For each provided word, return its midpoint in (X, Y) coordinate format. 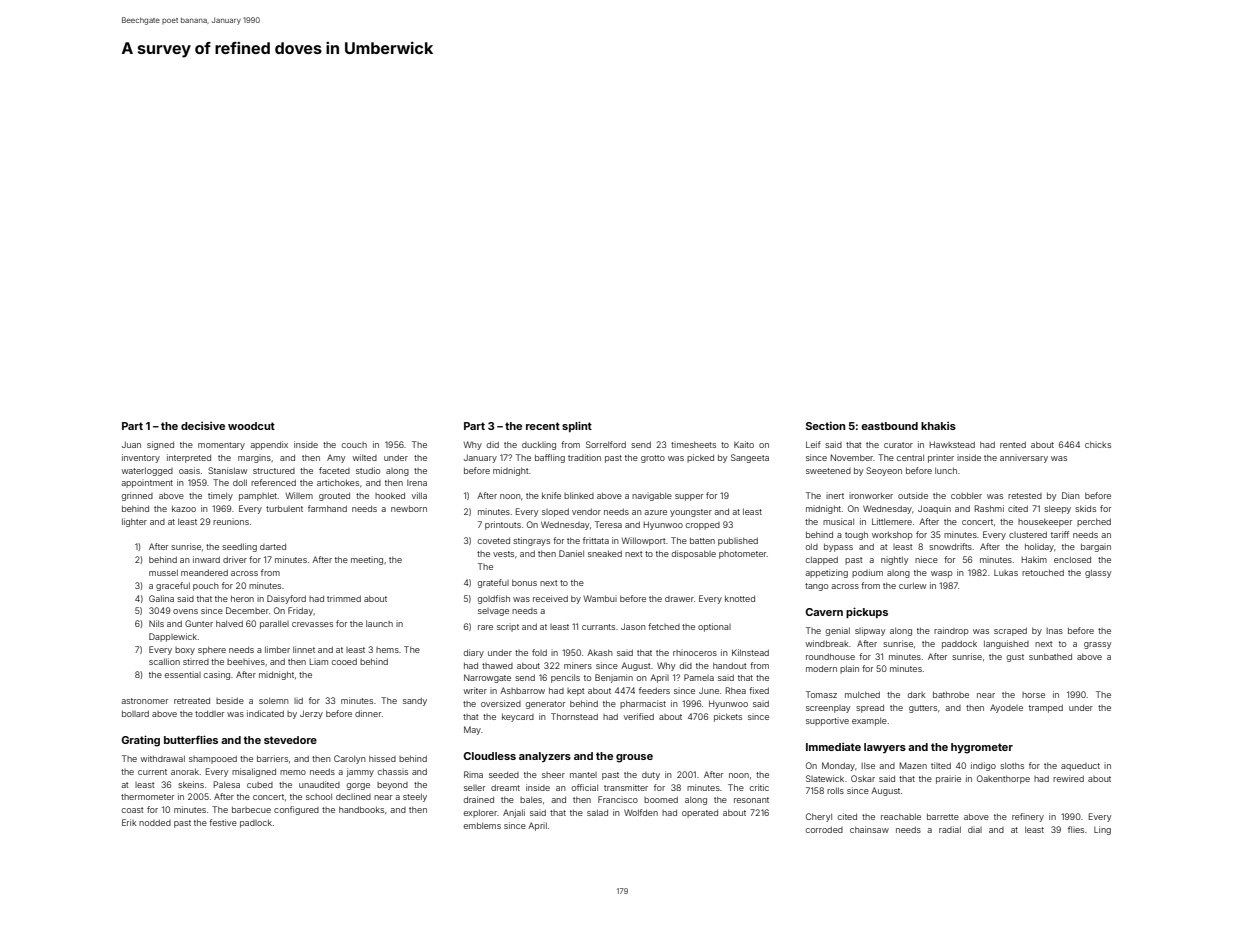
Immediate (833, 747)
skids (1085, 508)
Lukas (1006, 573)
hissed (382, 758)
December (247, 610)
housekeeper (1045, 522)
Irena (417, 483)
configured (296, 810)
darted (273, 546)
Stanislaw (227, 470)
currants (598, 627)
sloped (555, 512)
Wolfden (641, 812)
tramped (1046, 708)
